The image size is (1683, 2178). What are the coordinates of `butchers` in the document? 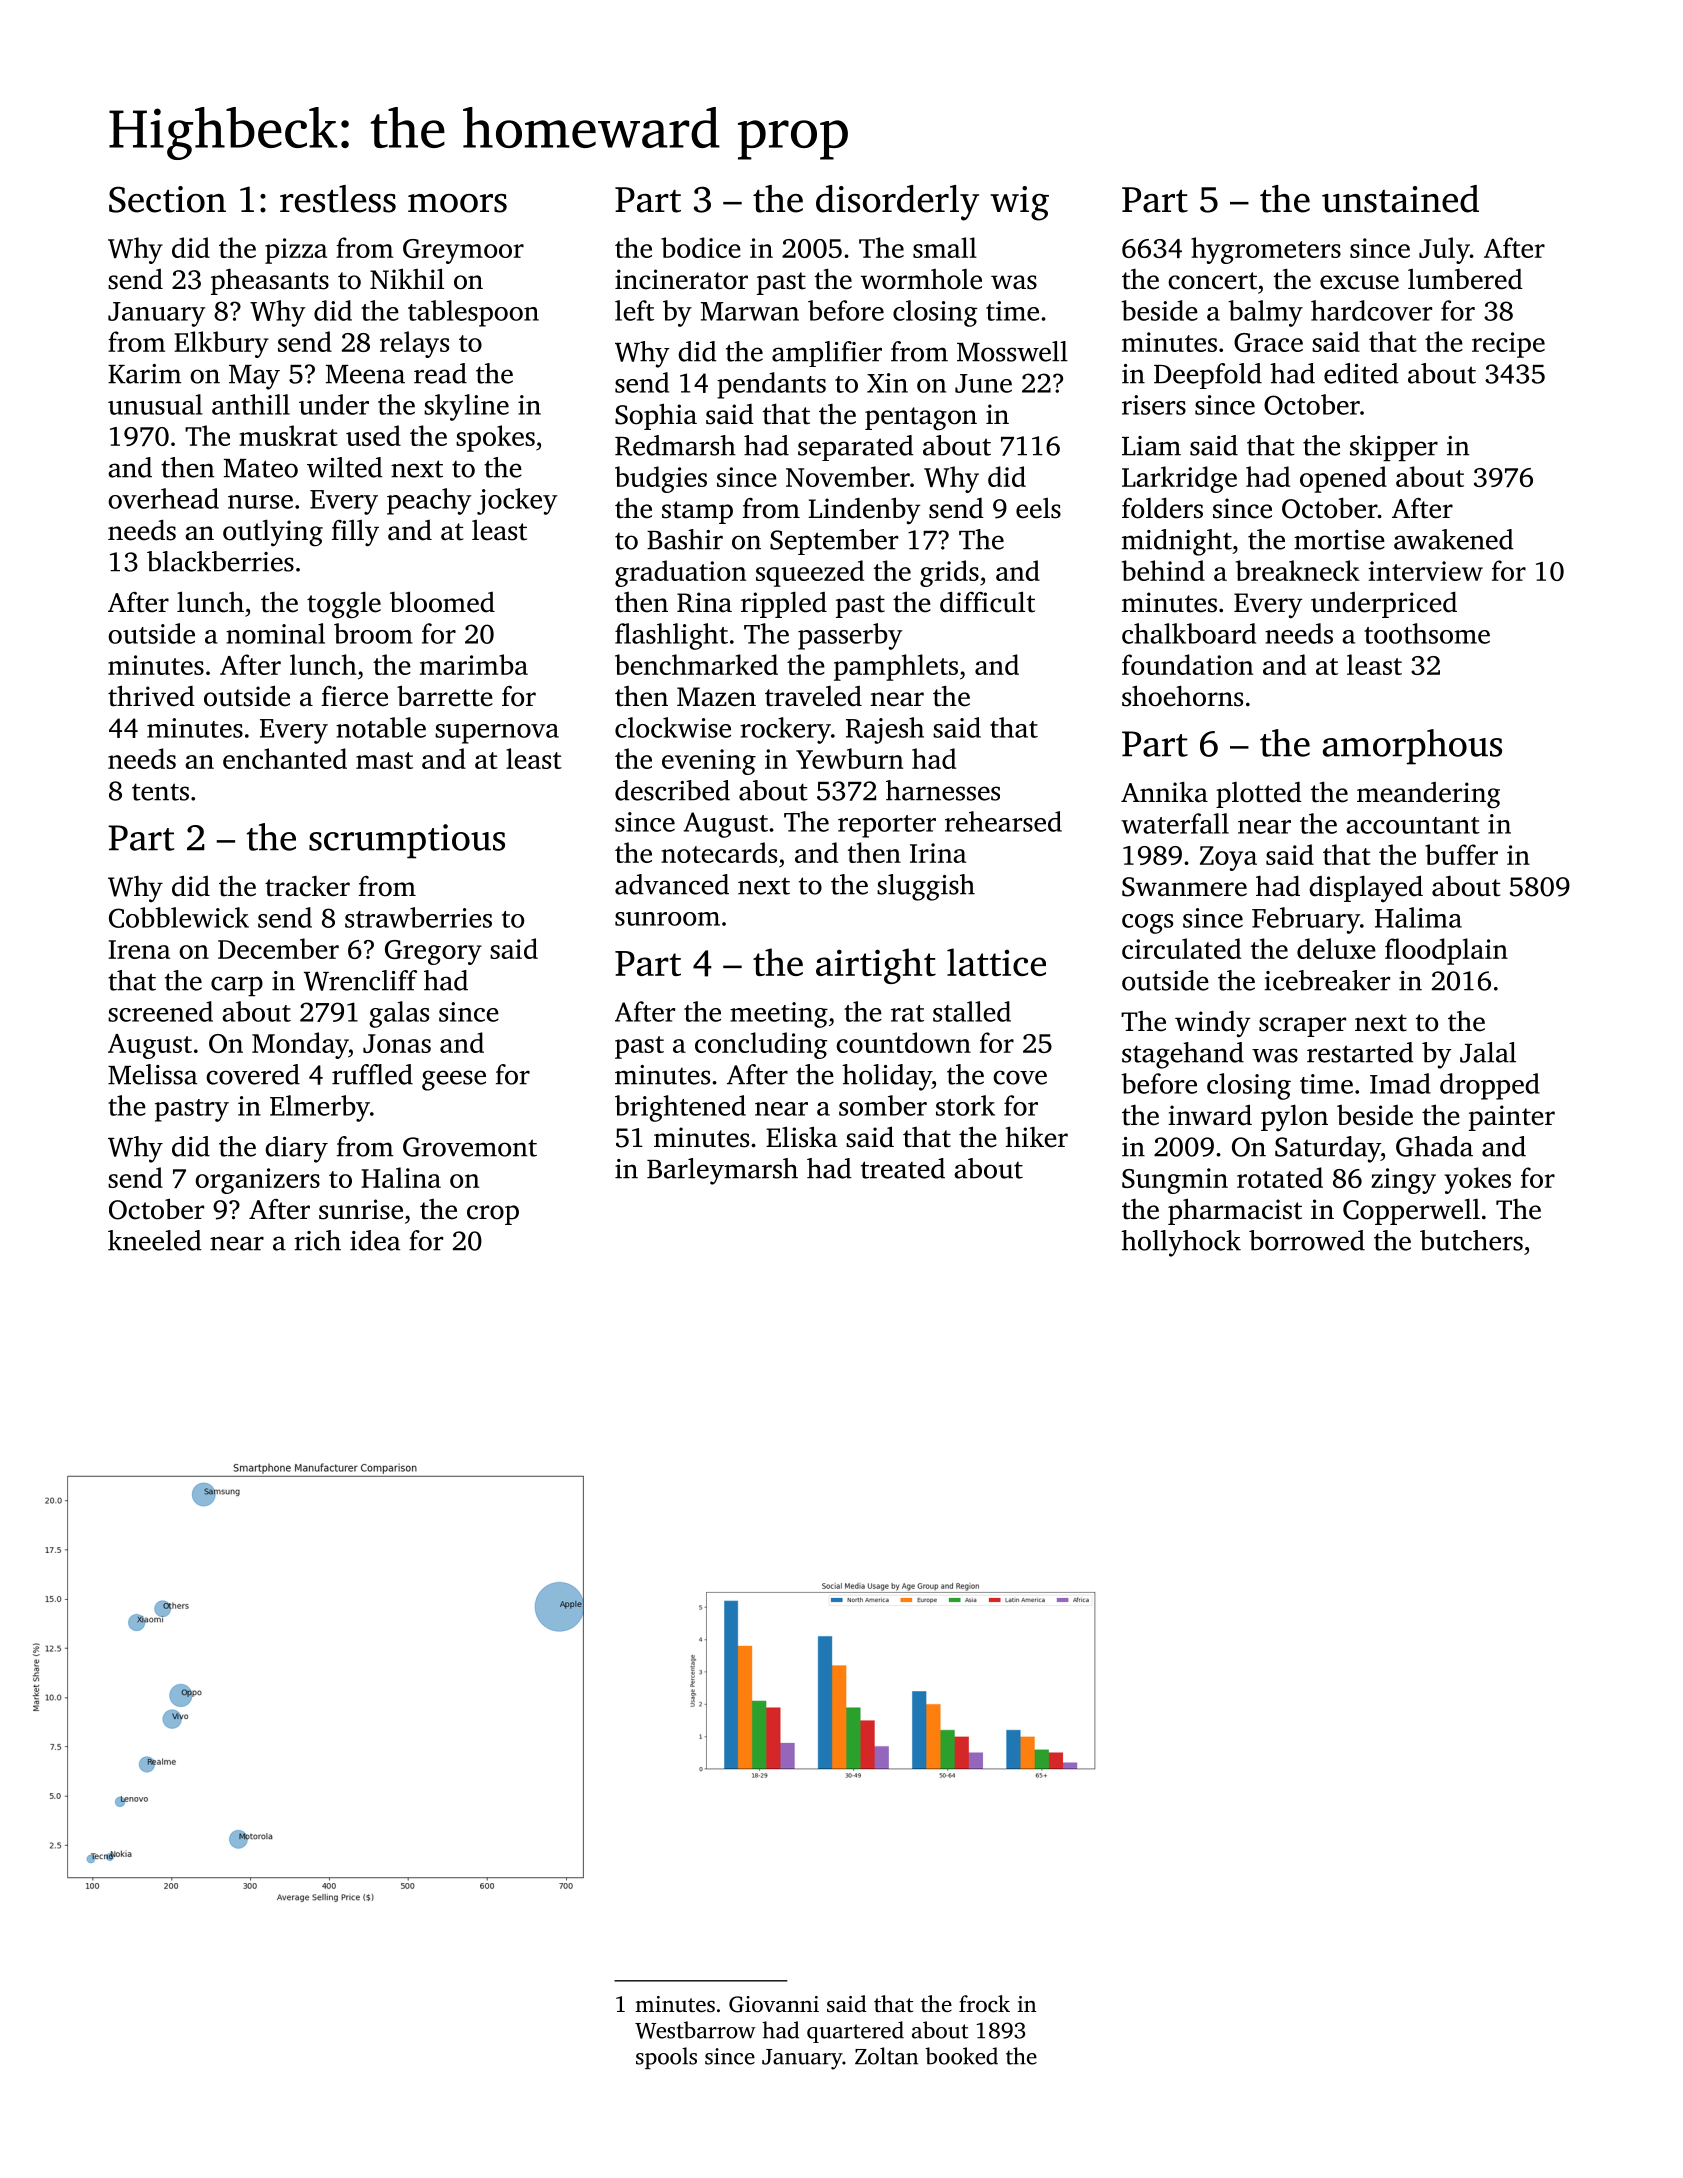 It's located at (1471, 1240).
